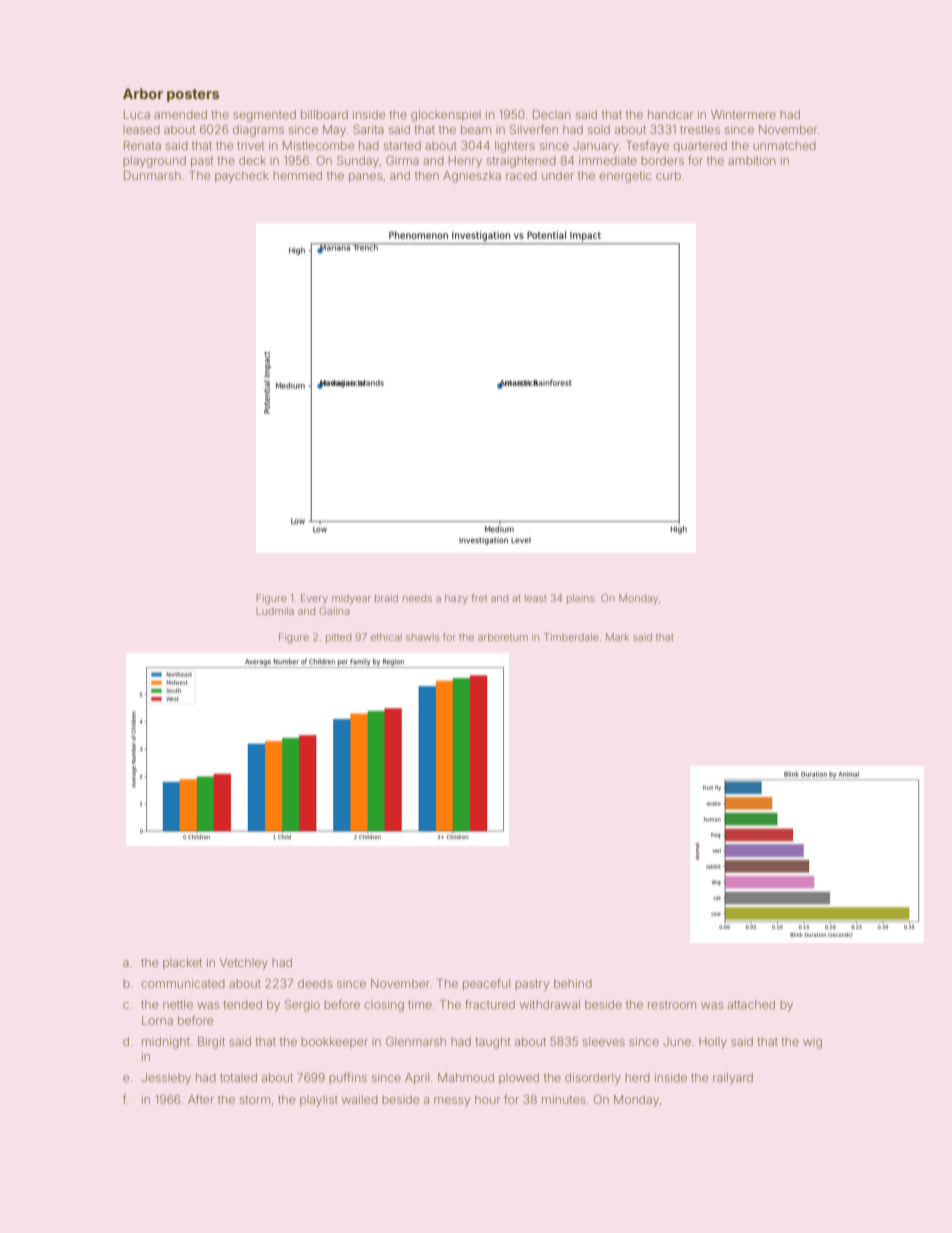 Image resolution: width=952 pixels, height=1233 pixels. I want to click on restroom, so click(672, 1005).
